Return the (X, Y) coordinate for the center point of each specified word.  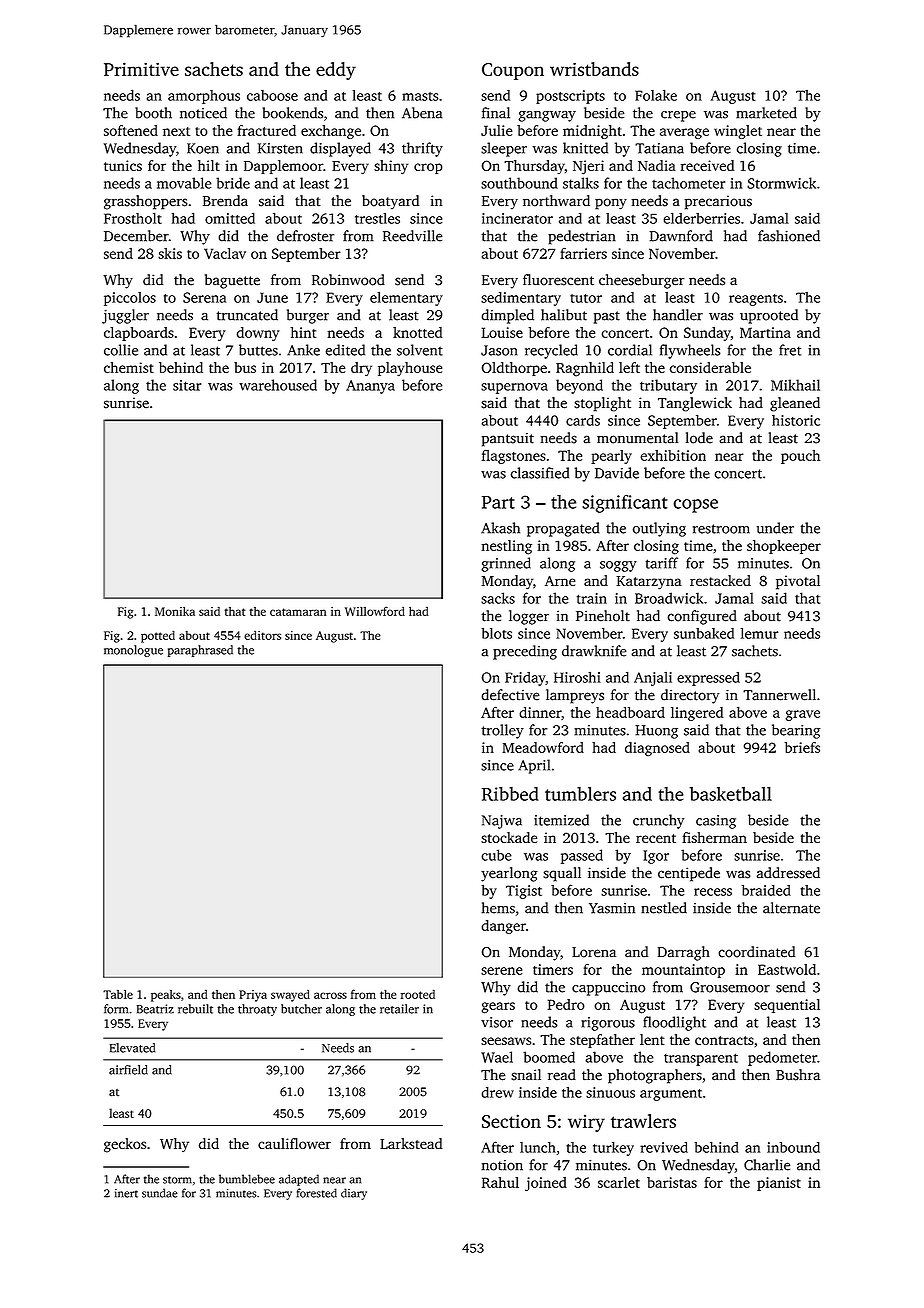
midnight (592, 132)
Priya (253, 996)
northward (556, 201)
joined (546, 1184)
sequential (787, 1006)
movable (184, 183)
